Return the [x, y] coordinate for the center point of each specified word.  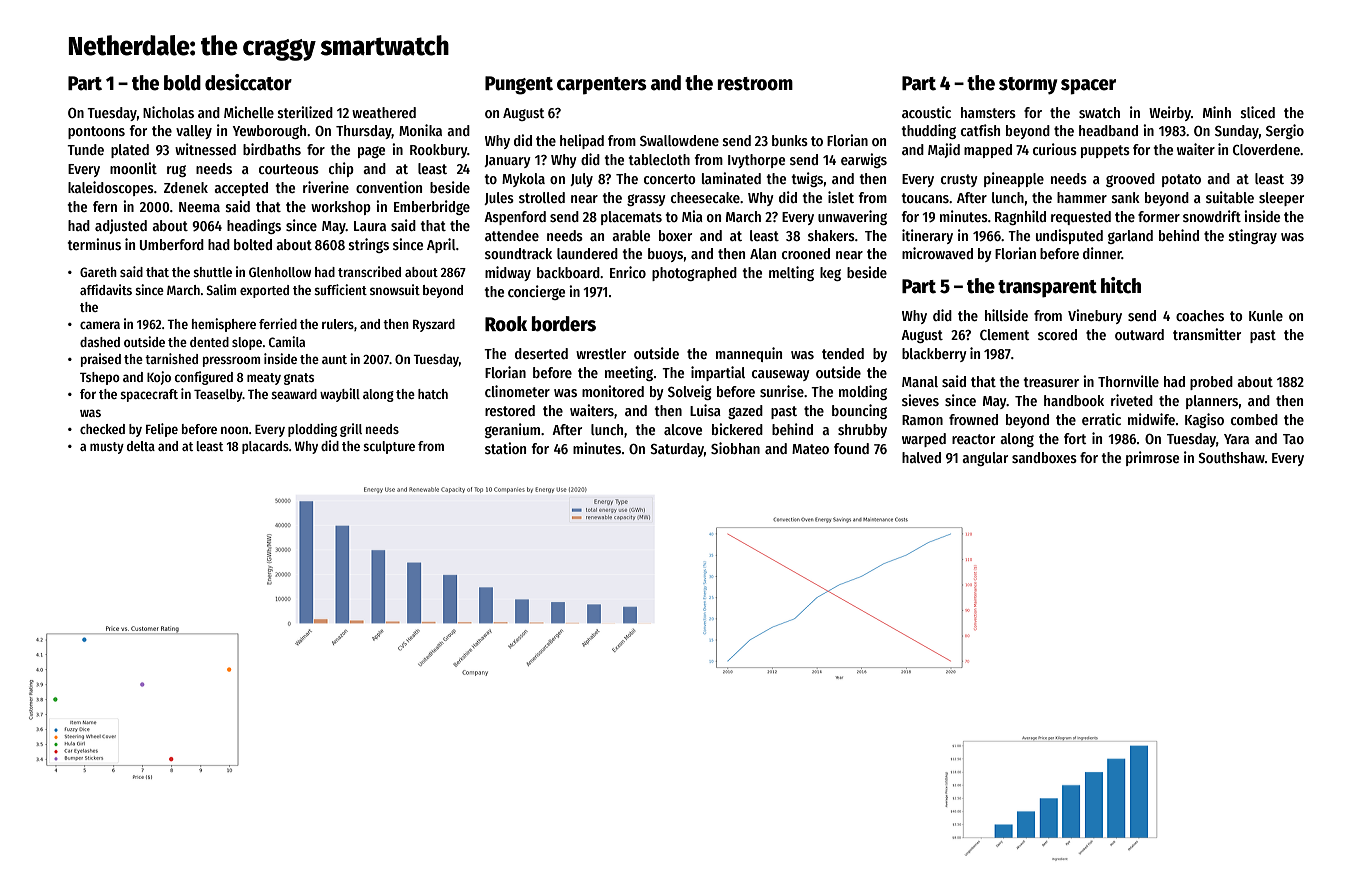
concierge [536, 292]
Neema [199, 207]
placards [265, 447]
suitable [1230, 197]
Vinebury [1095, 316]
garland [1130, 237]
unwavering [852, 217]
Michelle [249, 112]
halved [921, 457]
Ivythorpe [756, 161]
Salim [221, 289]
